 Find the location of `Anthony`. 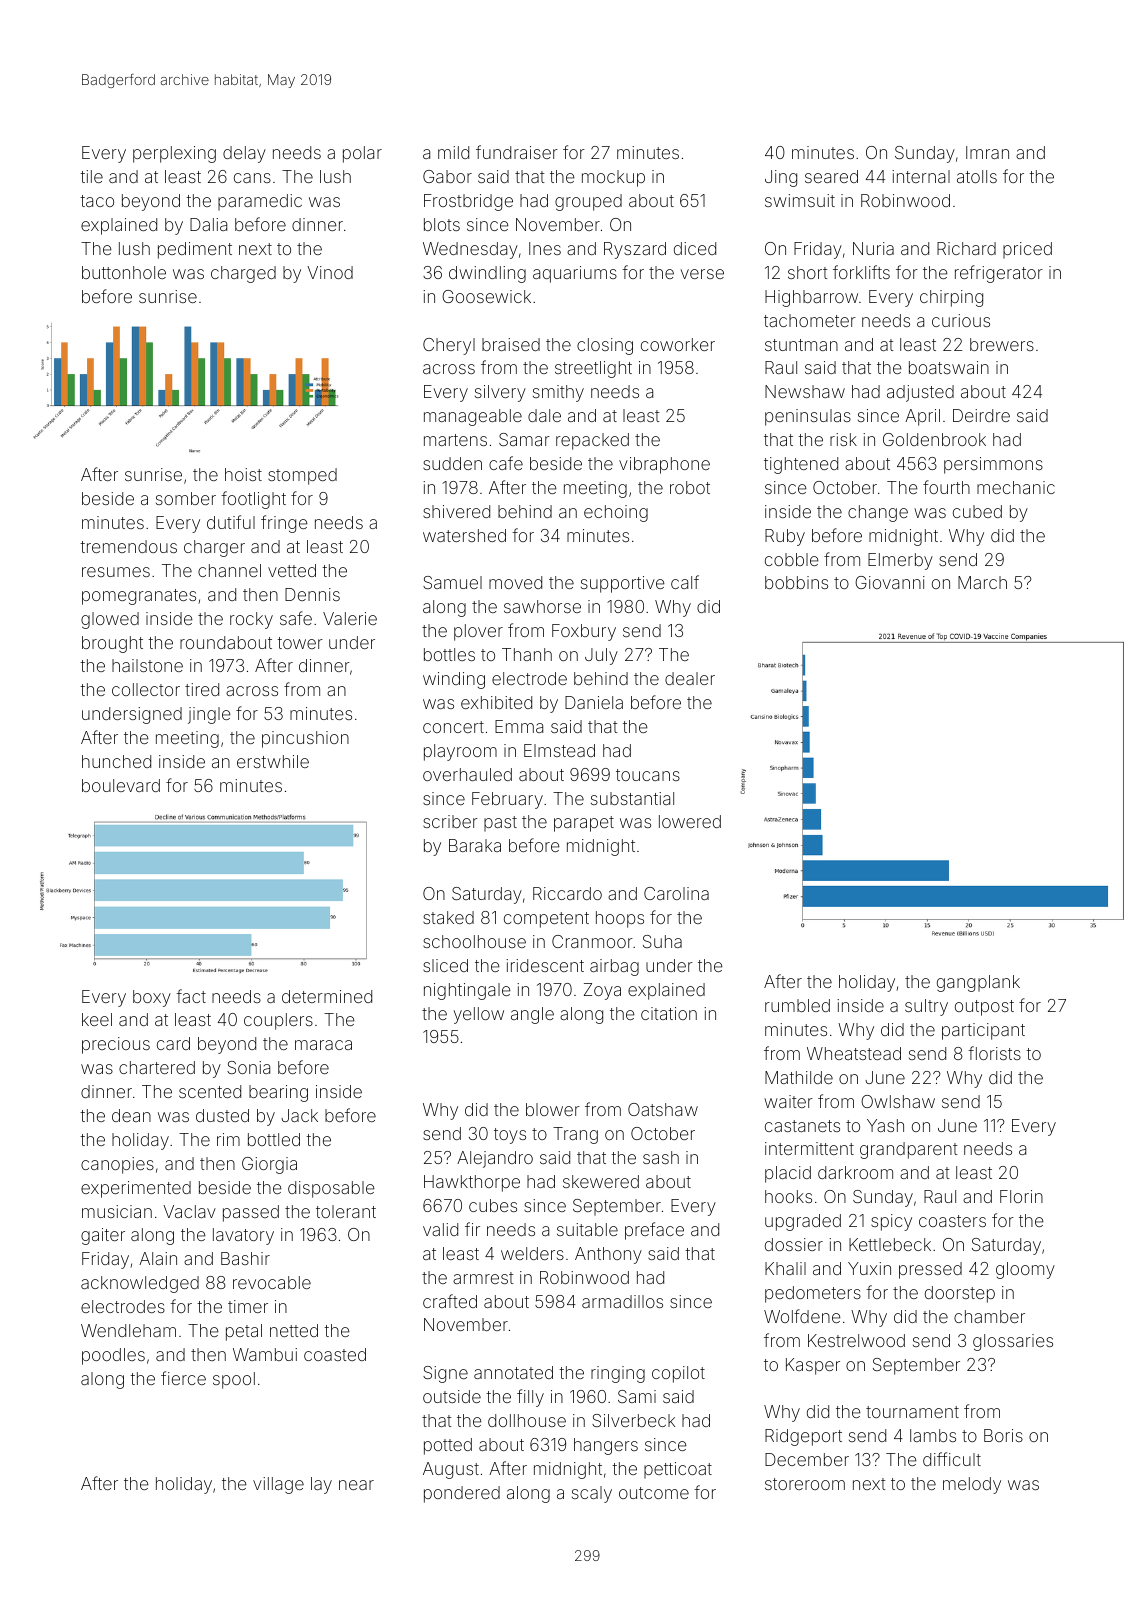

Anthony is located at coordinates (608, 1255).
